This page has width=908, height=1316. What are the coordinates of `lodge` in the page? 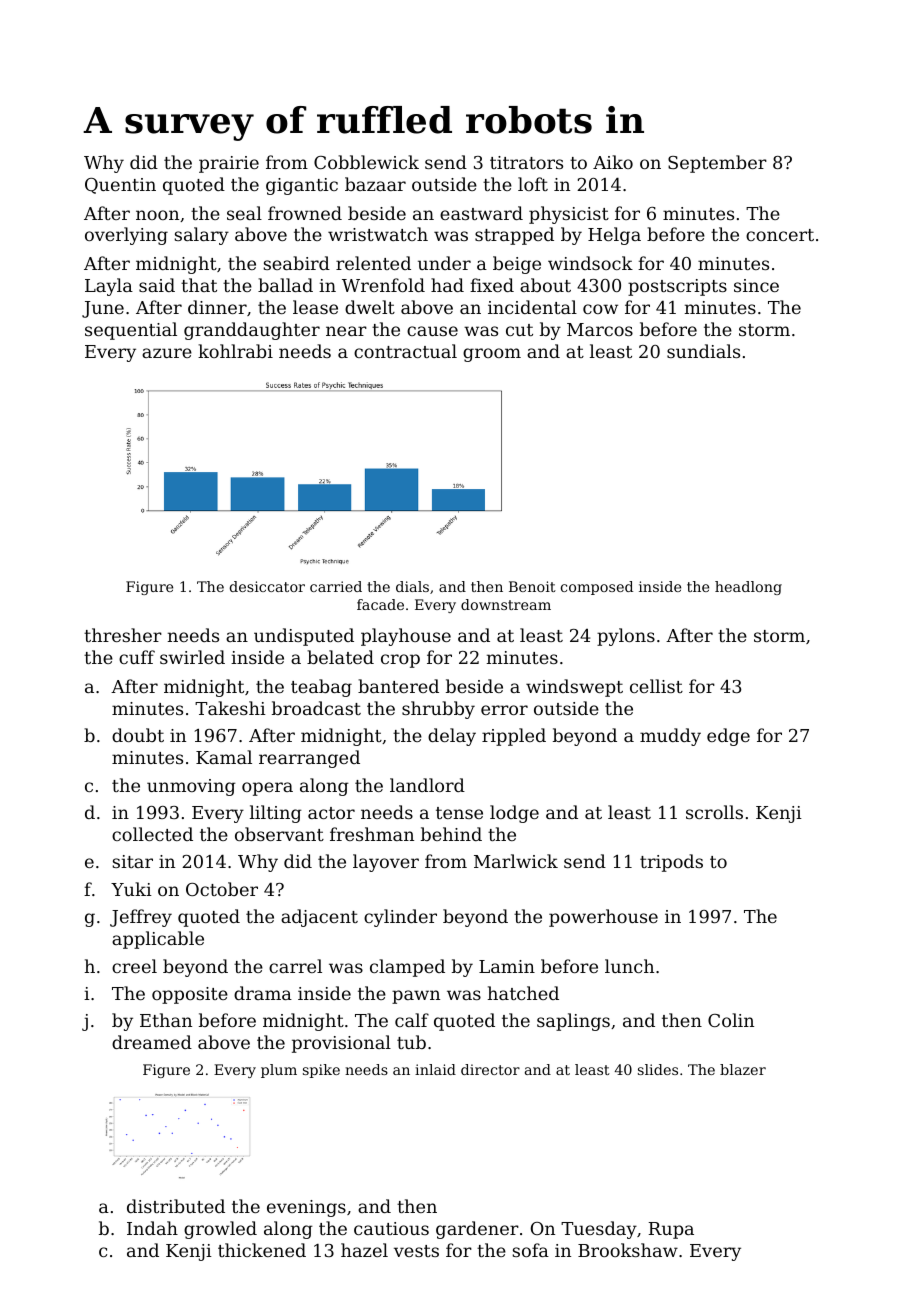 It's located at (514, 814).
